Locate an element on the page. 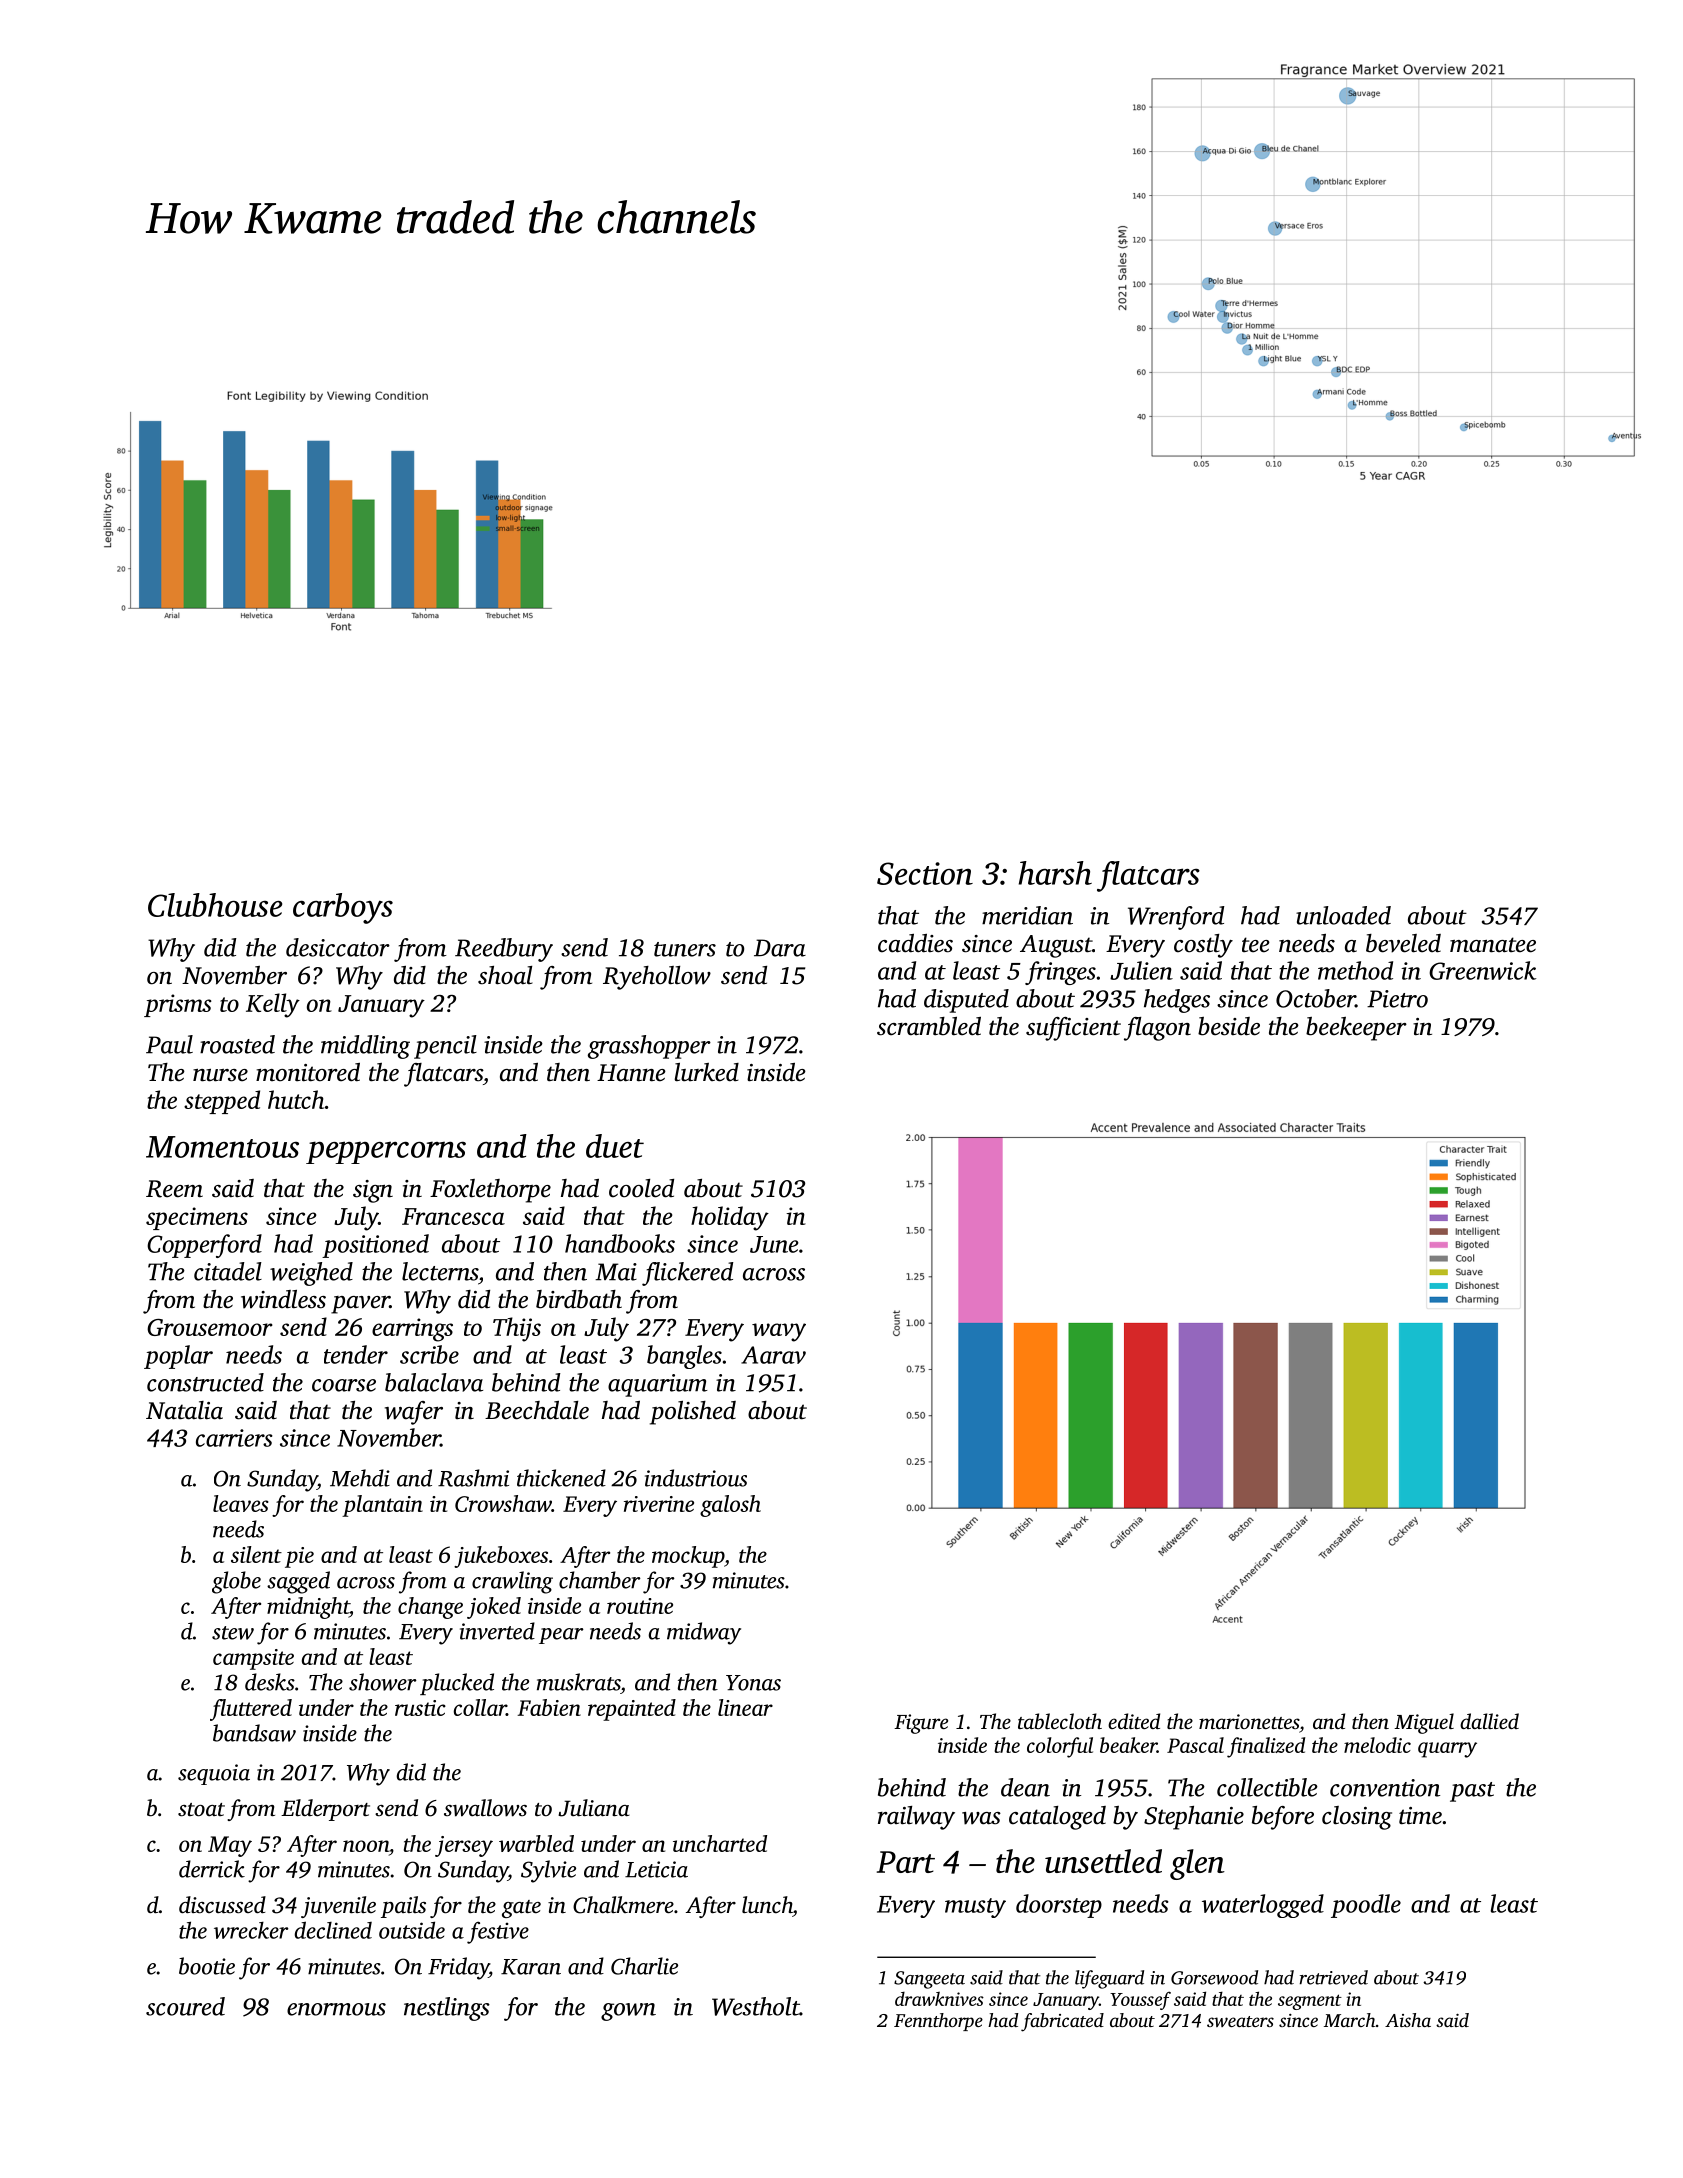 Image resolution: width=1683 pixels, height=2178 pixels. carboys is located at coordinates (343, 908).
